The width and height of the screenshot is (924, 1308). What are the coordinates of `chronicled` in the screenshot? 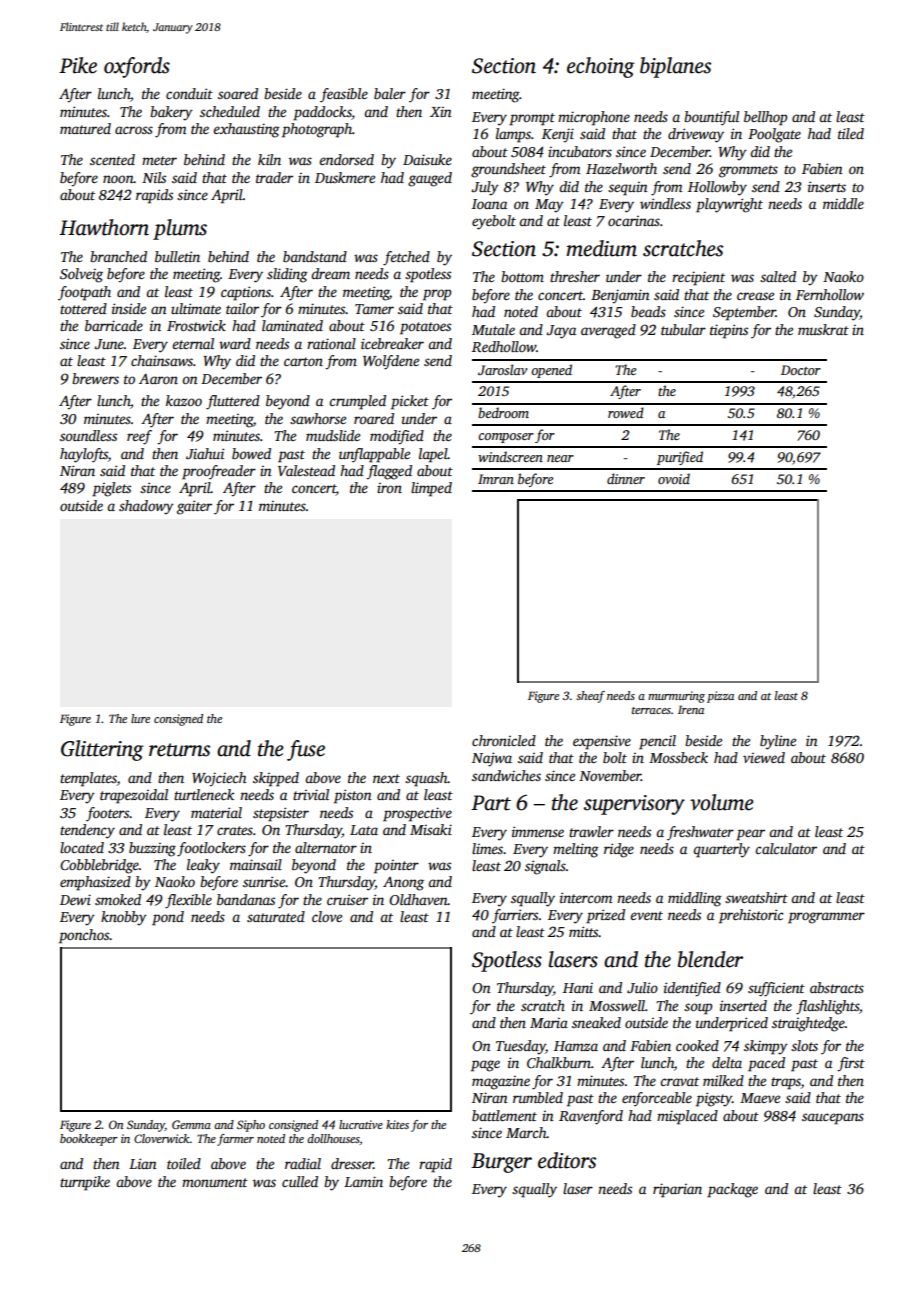 It's located at (504, 740).
